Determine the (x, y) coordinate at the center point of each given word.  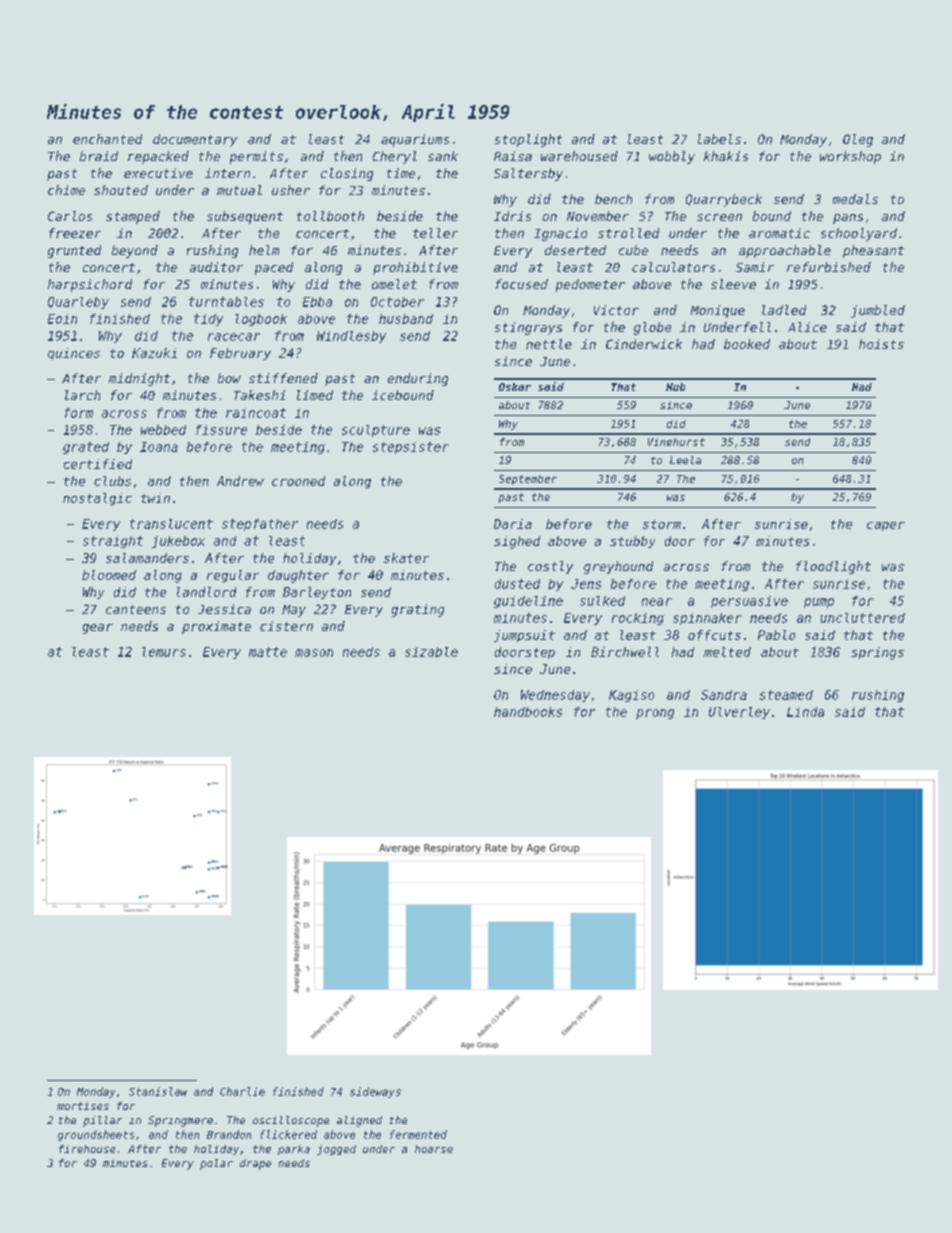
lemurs (164, 652)
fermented (418, 1134)
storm (662, 524)
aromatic (779, 233)
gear (98, 629)
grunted (74, 251)
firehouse (87, 1149)
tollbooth (330, 216)
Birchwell (625, 652)
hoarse (434, 1149)
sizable (431, 652)
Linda (805, 712)
